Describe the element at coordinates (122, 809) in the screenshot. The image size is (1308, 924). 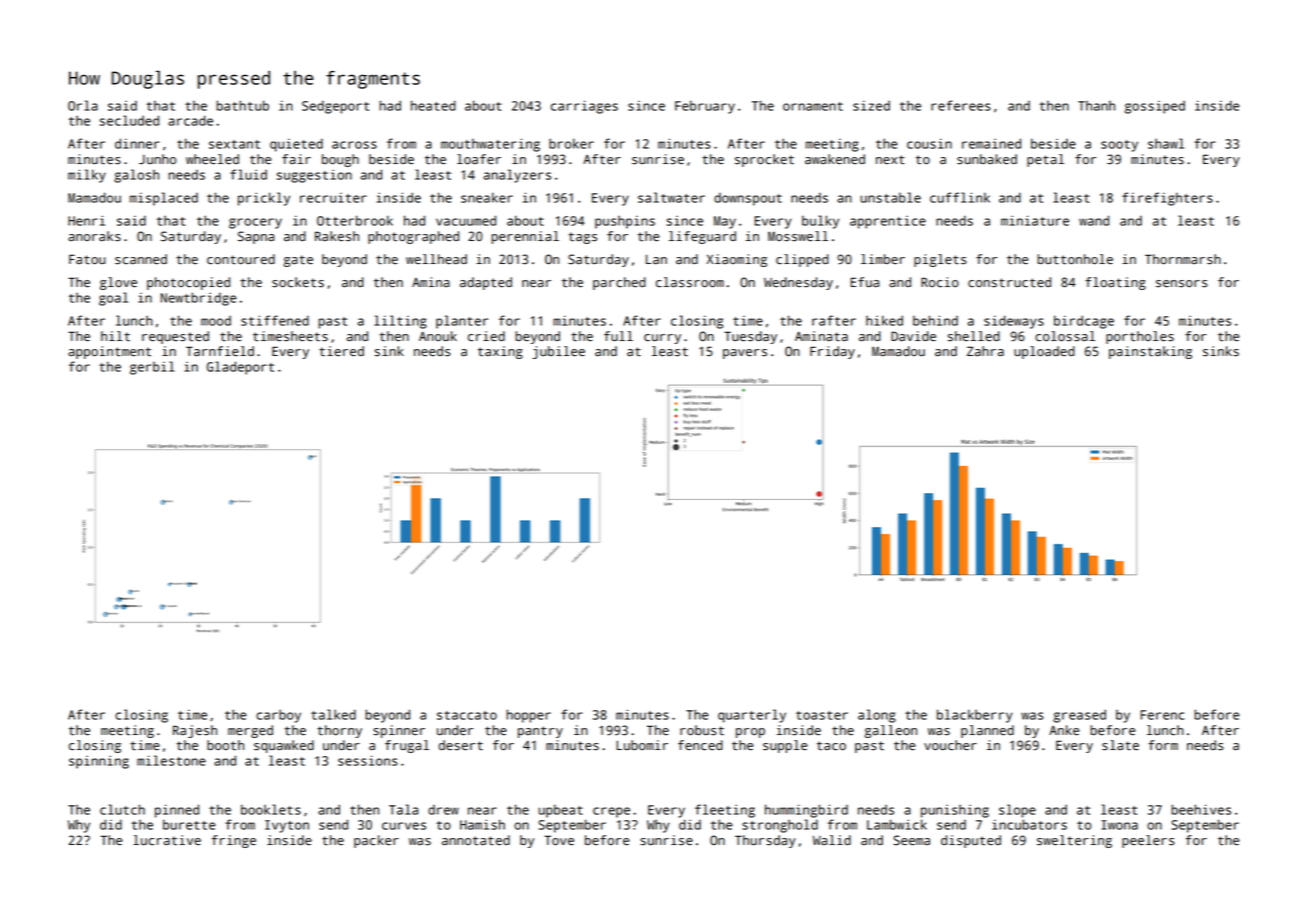
I see `clutch` at that location.
